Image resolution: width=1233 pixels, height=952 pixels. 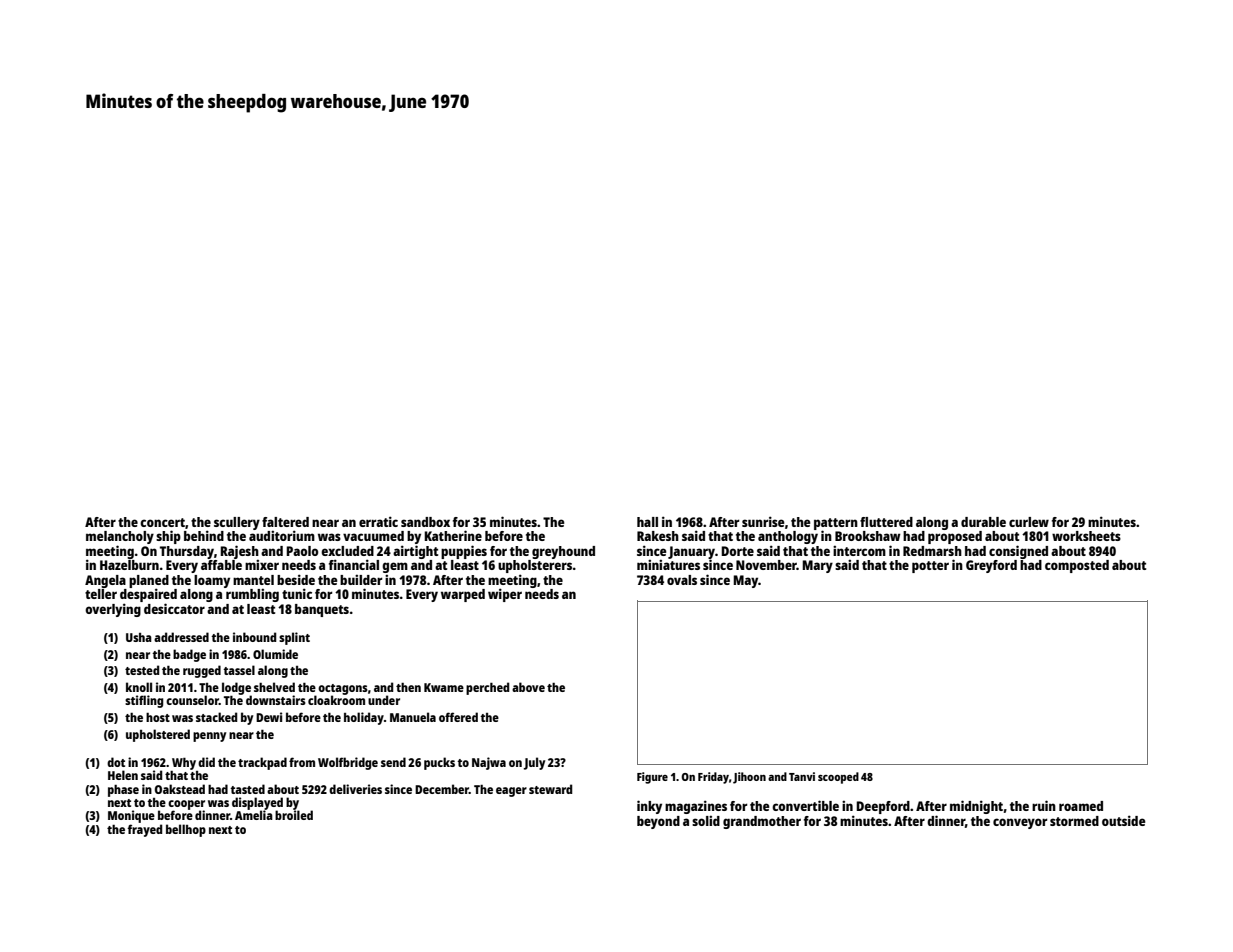 What do you see at coordinates (144, 830) in the screenshot?
I see `frayed` at bounding box center [144, 830].
